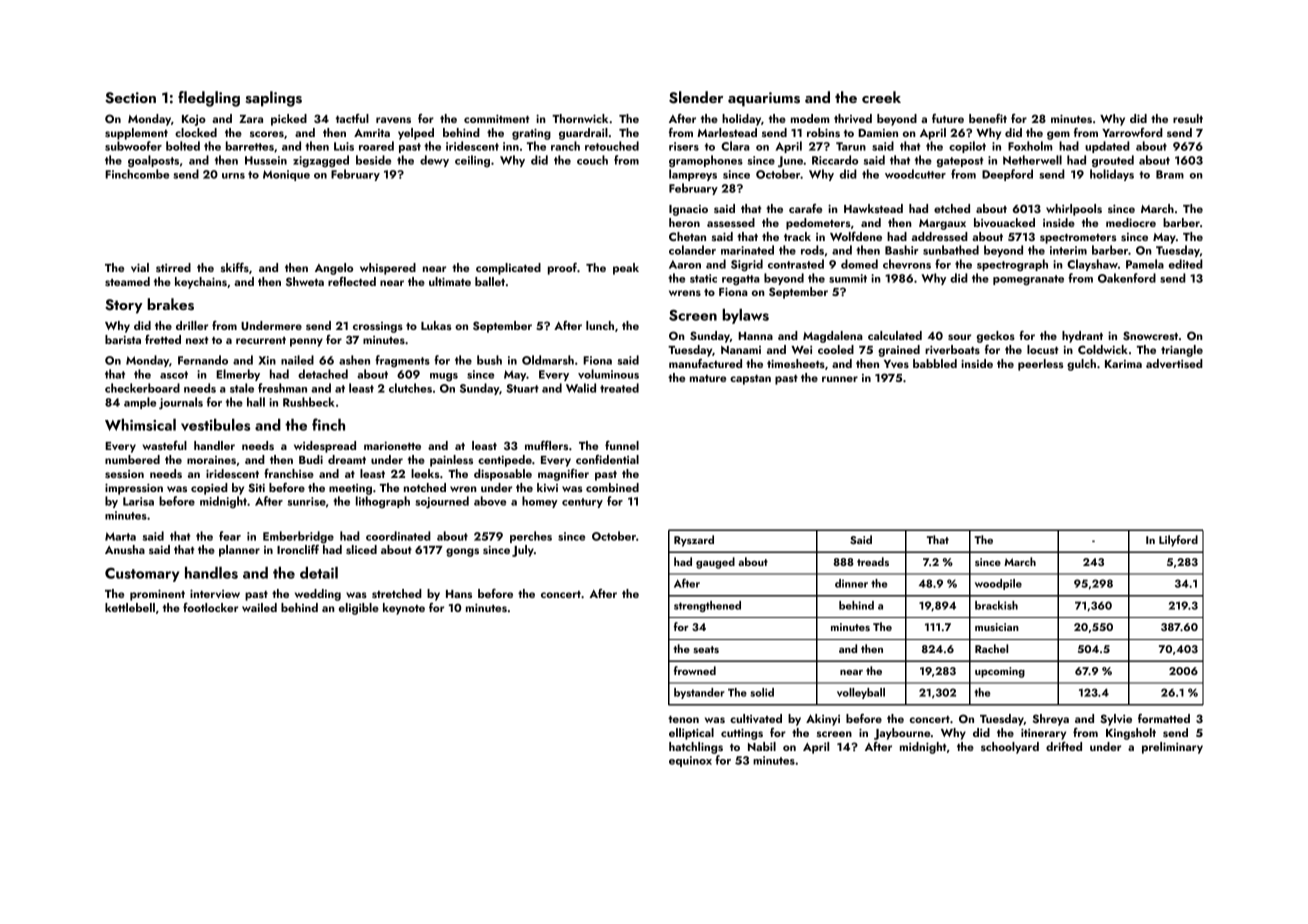 This page has height=924, width=1308. What do you see at coordinates (311, 459) in the page?
I see `Budi` at bounding box center [311, 459].
